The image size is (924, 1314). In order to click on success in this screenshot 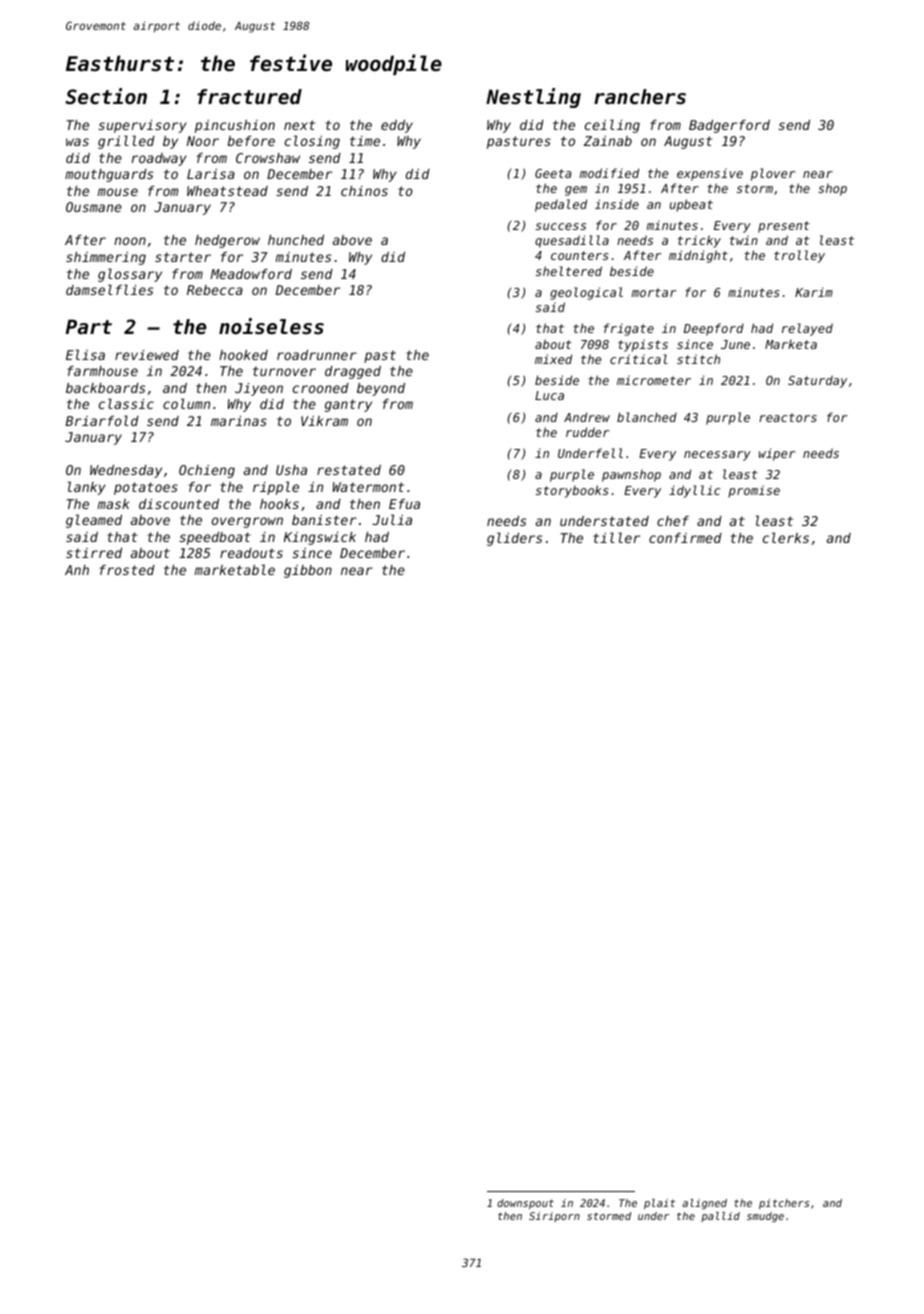, I will do `click(561, 226)`.
